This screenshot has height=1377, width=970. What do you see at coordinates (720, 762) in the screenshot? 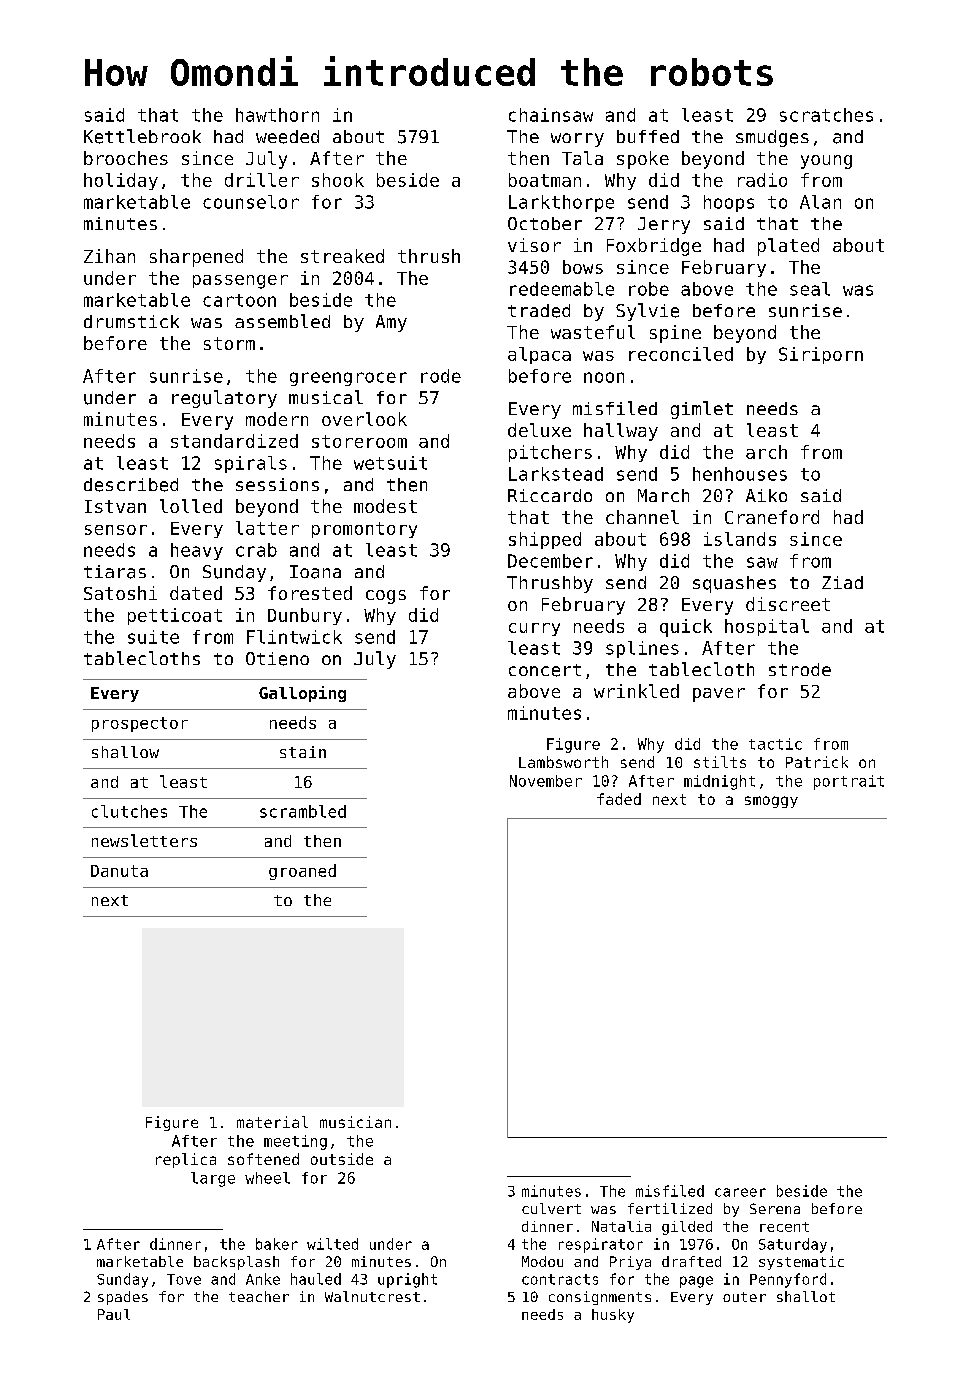
I see `stilts` at bounding box center [720, 762].
